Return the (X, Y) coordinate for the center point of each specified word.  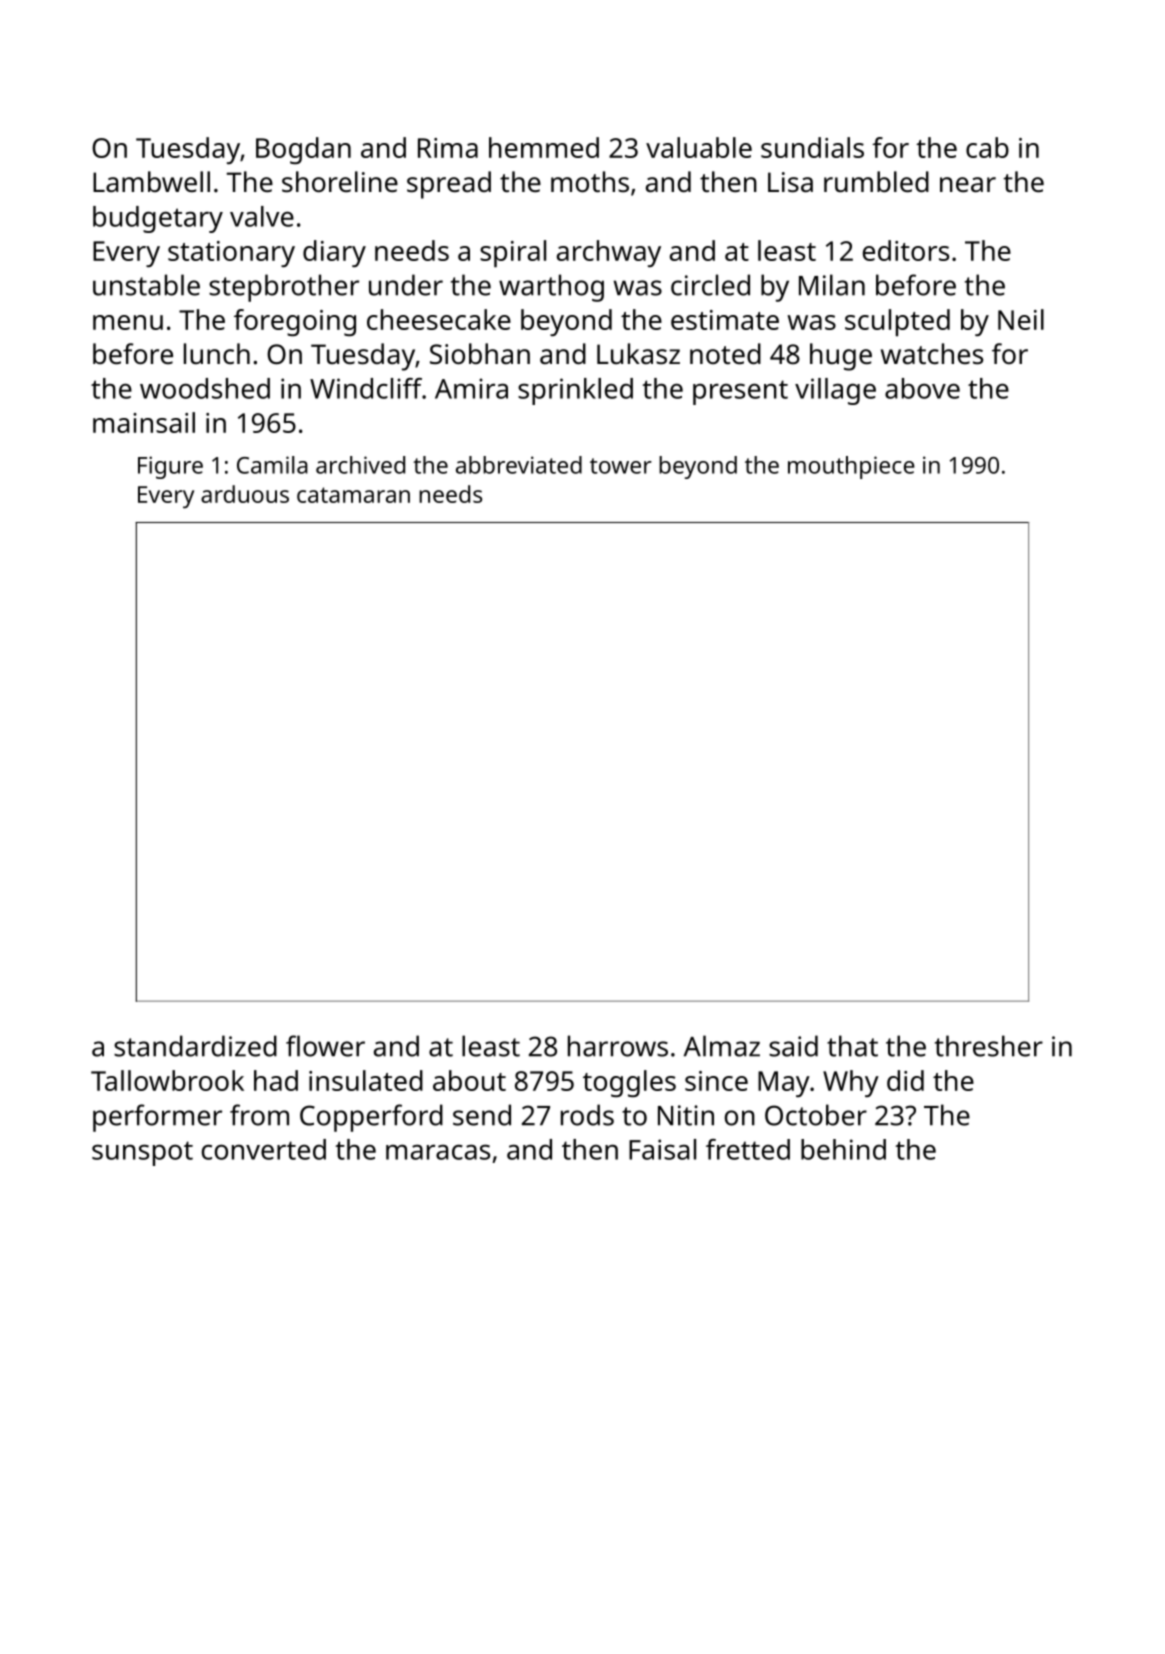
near (968, 184)
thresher (989, 1046)
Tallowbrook (167, 1080)
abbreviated (519, 465)
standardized (195, 1046)
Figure (170, 467)
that (852, 1046)
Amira (471, 388)
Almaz (722, 1046)
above (922, 388)
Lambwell (151, 181)
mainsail (144, 422)
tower (621, 466)
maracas (438, 1152)
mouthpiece (851, 467)
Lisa (790, 182)
